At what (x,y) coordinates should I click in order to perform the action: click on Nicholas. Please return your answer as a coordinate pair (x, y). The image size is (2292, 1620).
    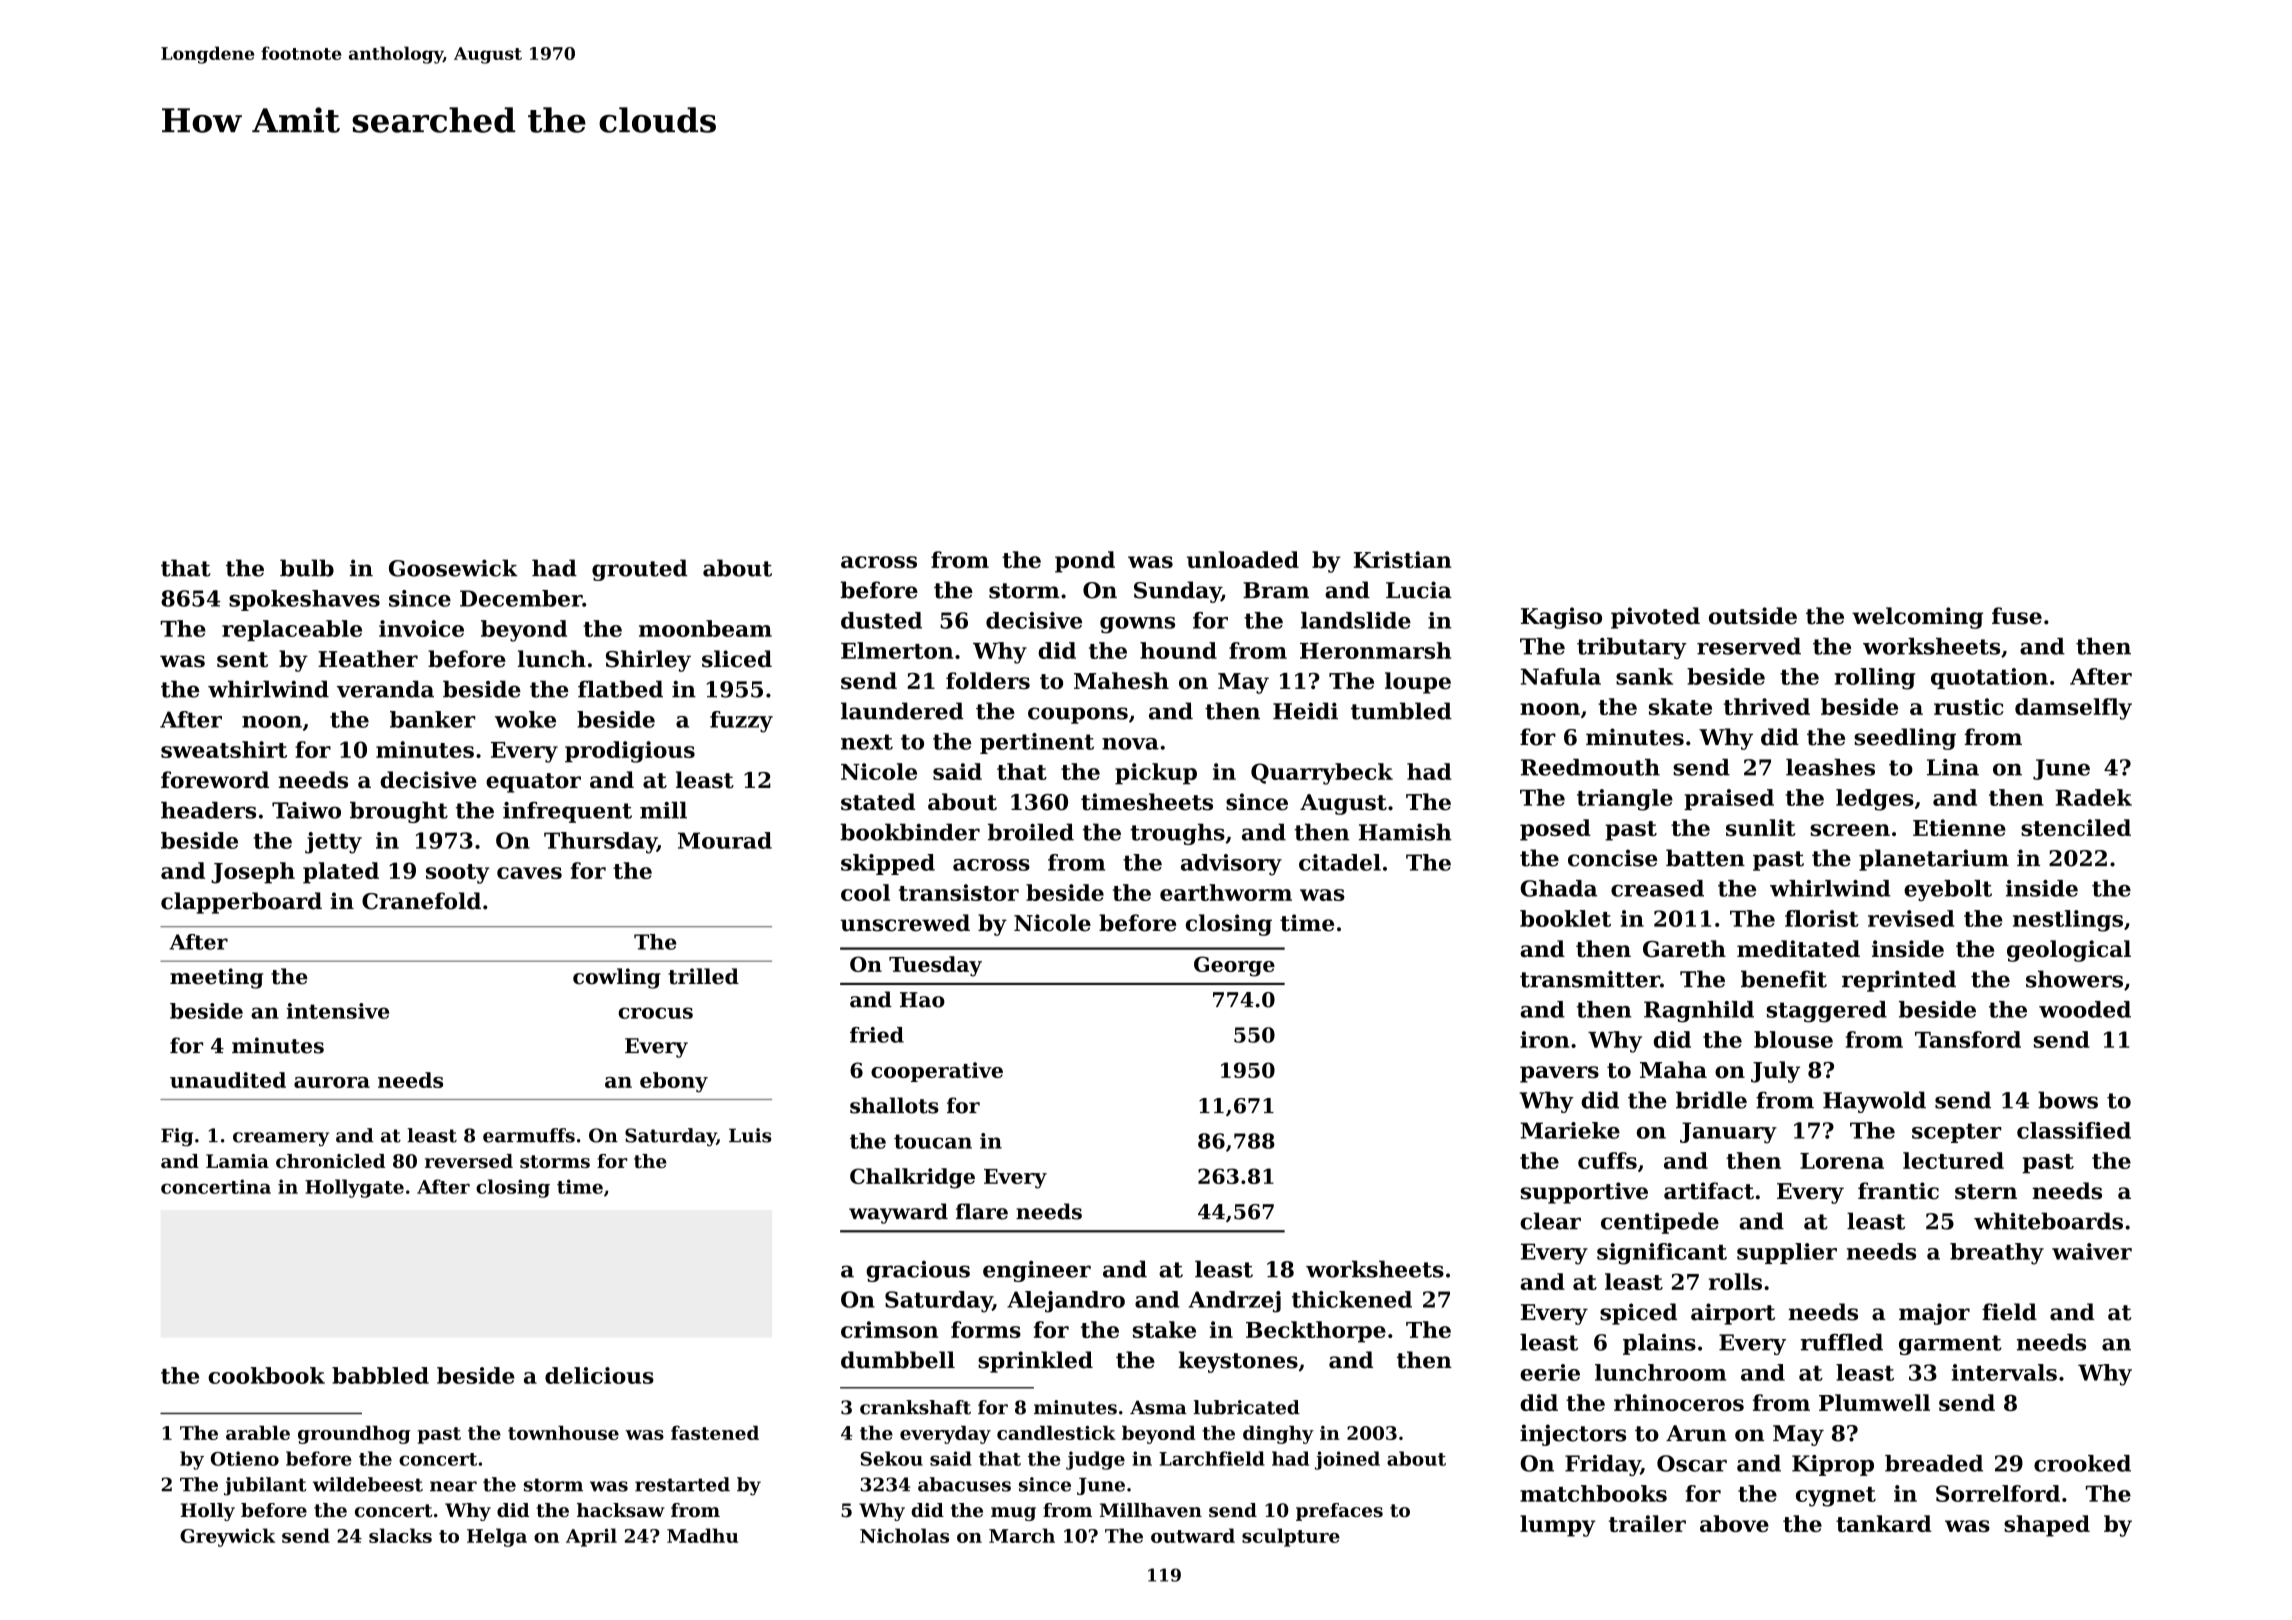
    Looking at the image, I should click on (904, 1535).
